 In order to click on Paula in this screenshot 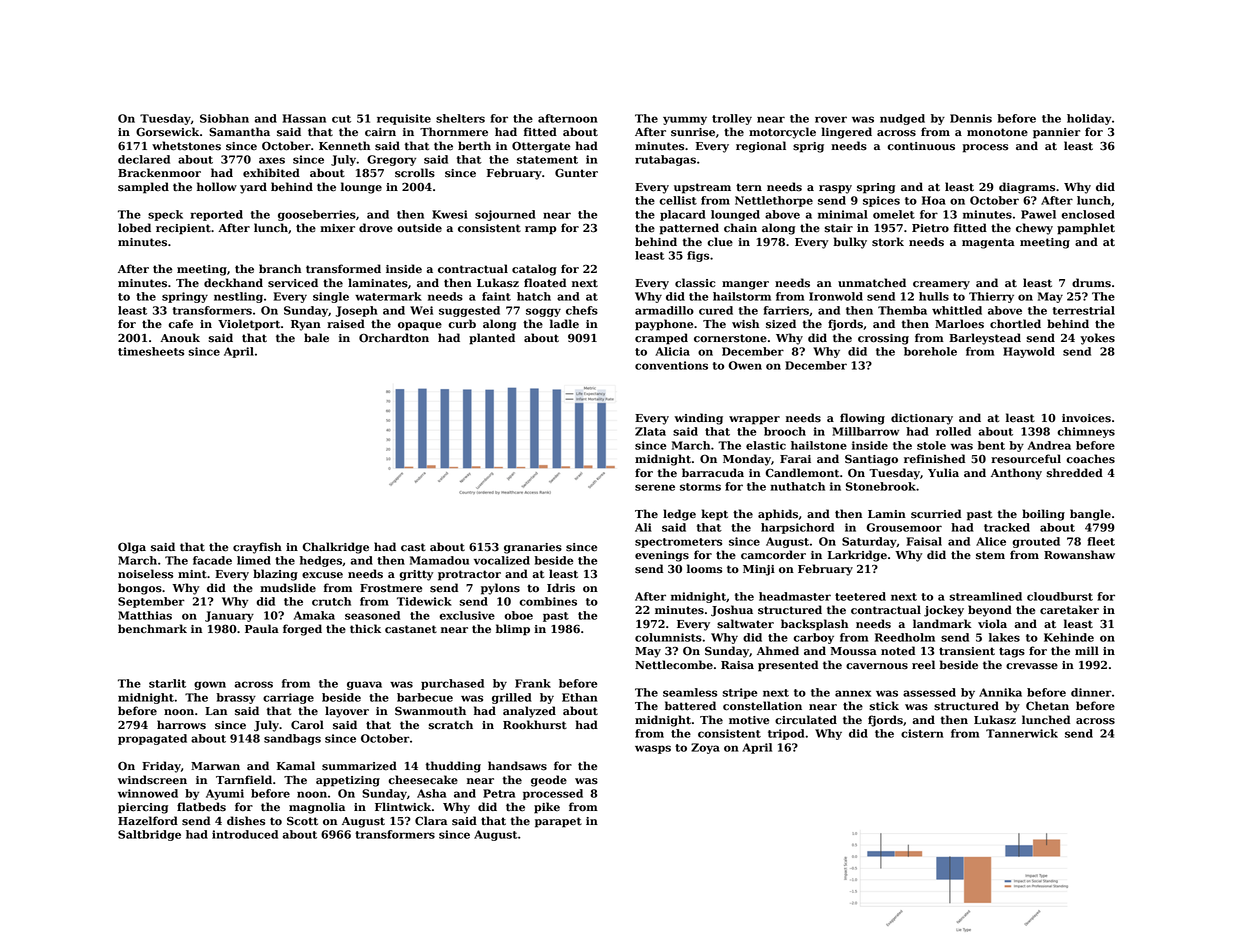, I will do `click(262, 628)`.
